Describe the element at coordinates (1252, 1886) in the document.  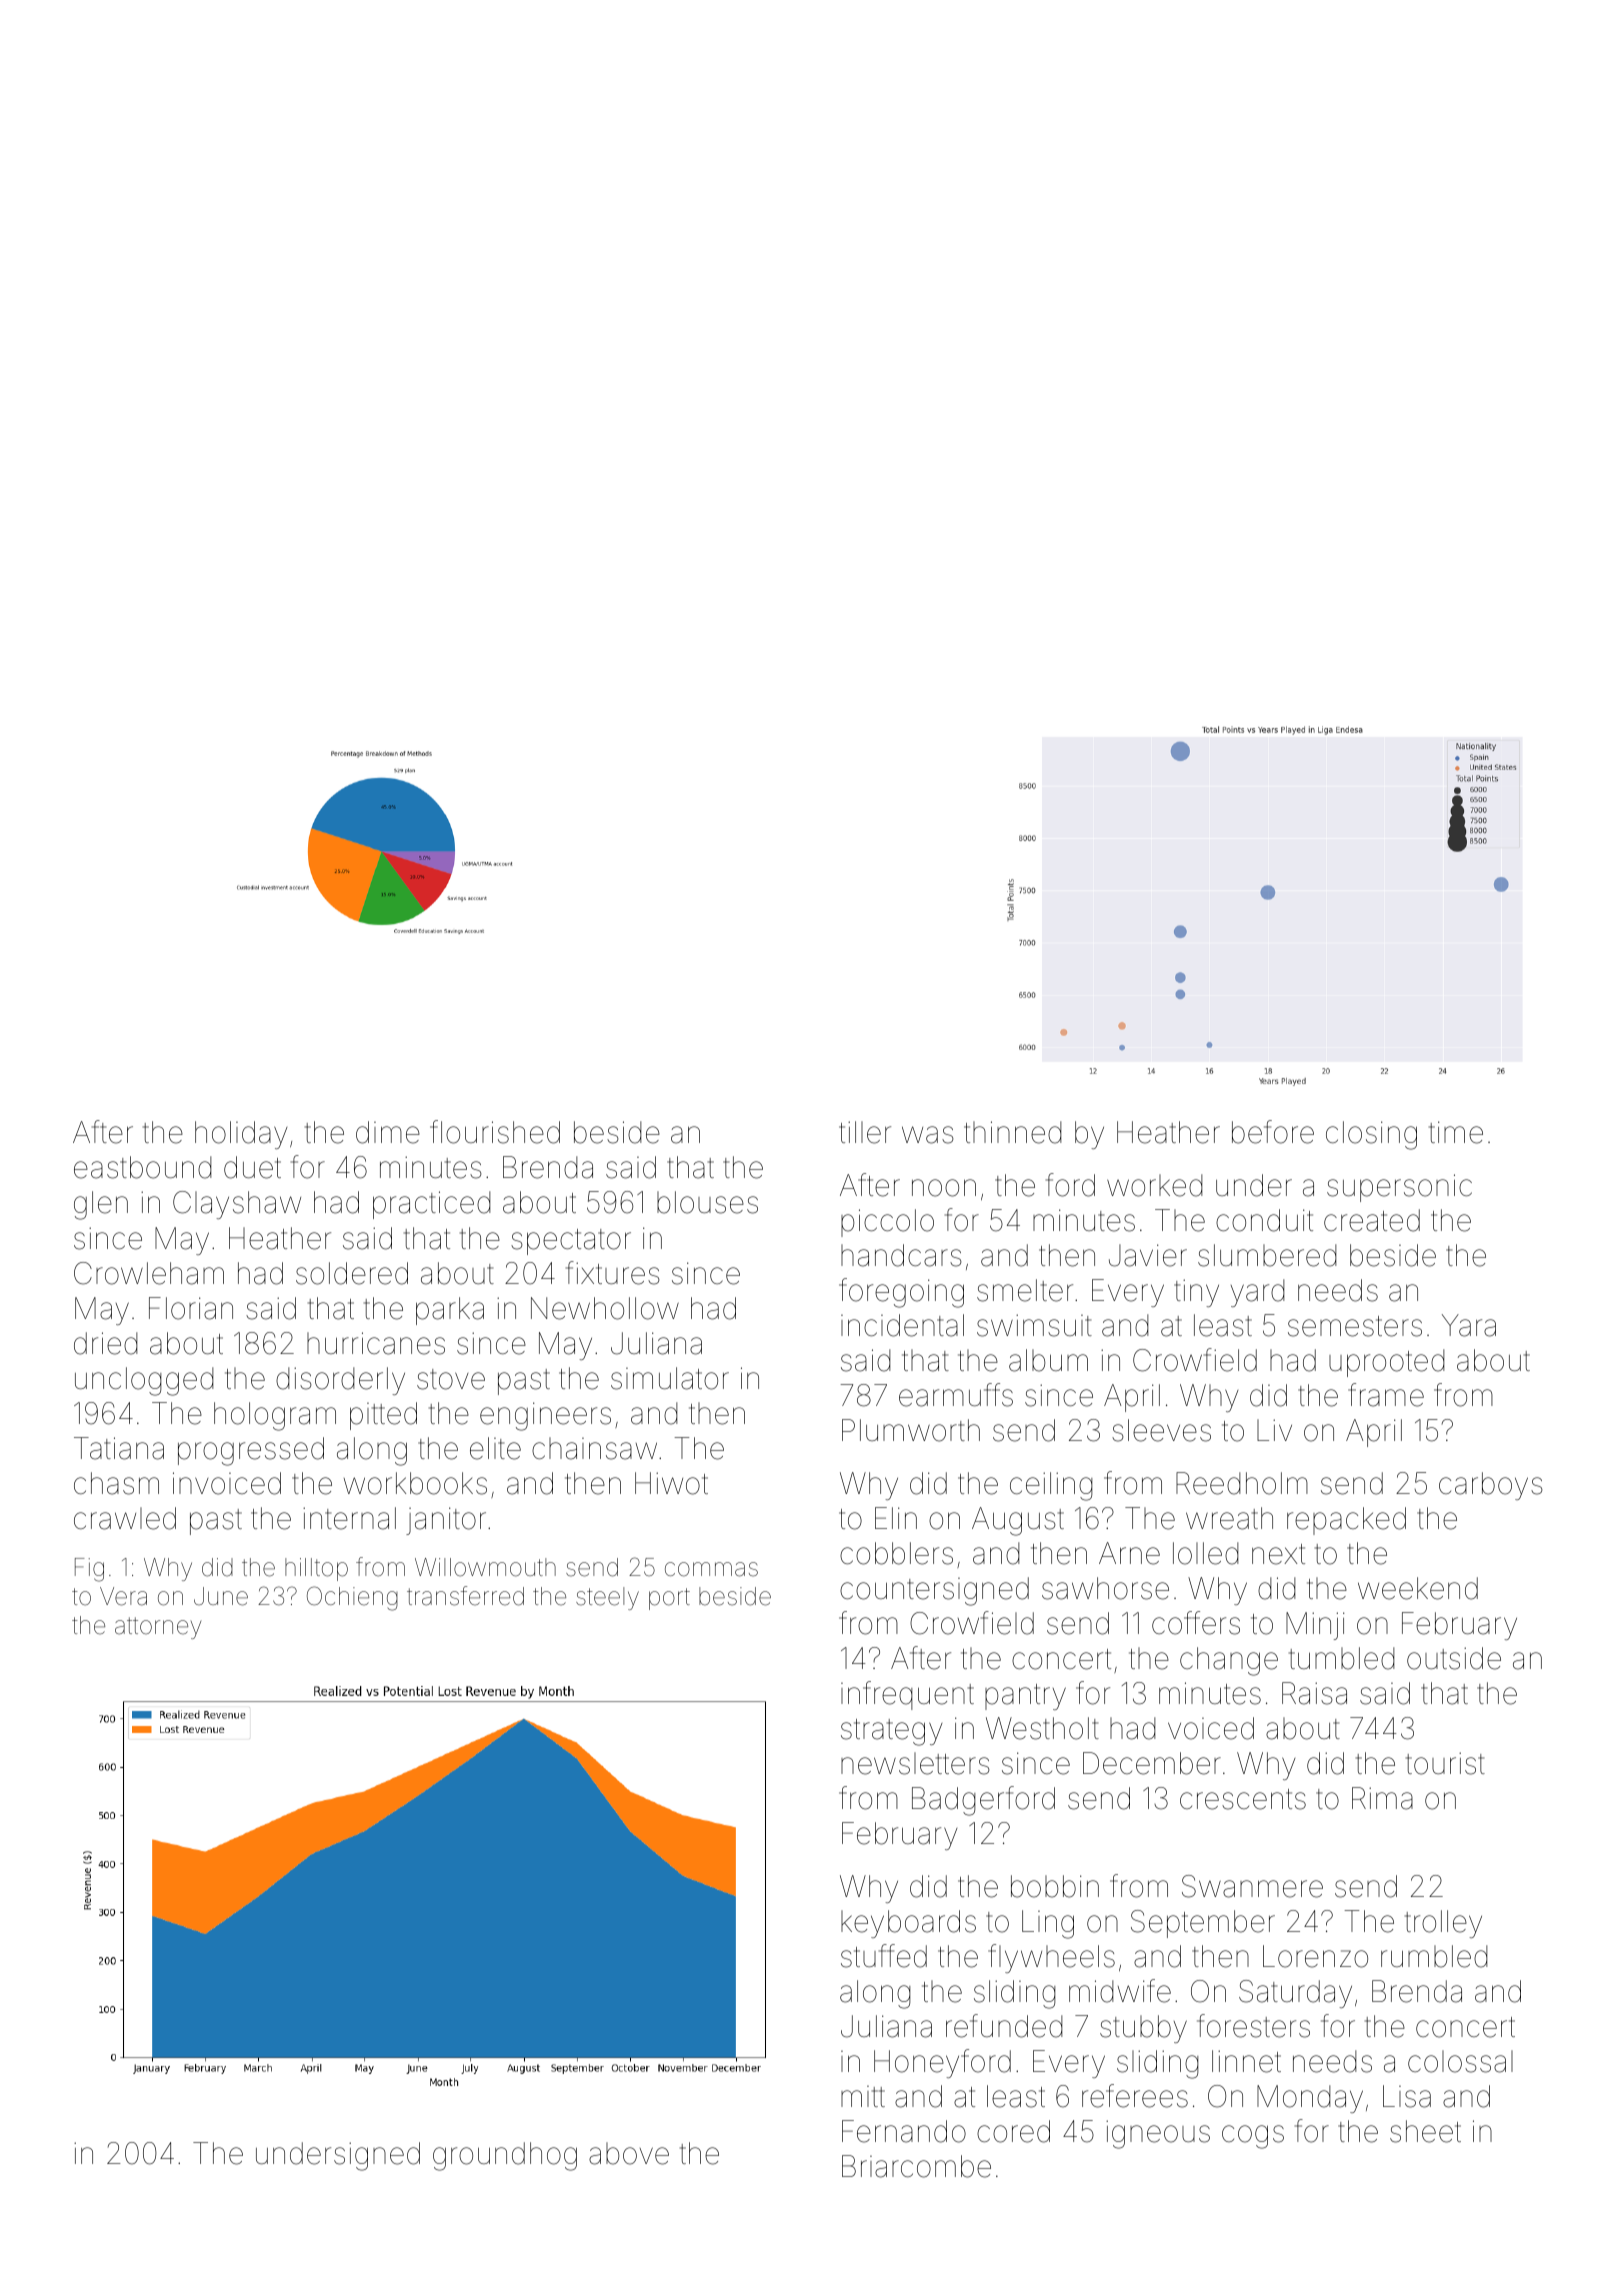
I see `Swanmere` at that location.
